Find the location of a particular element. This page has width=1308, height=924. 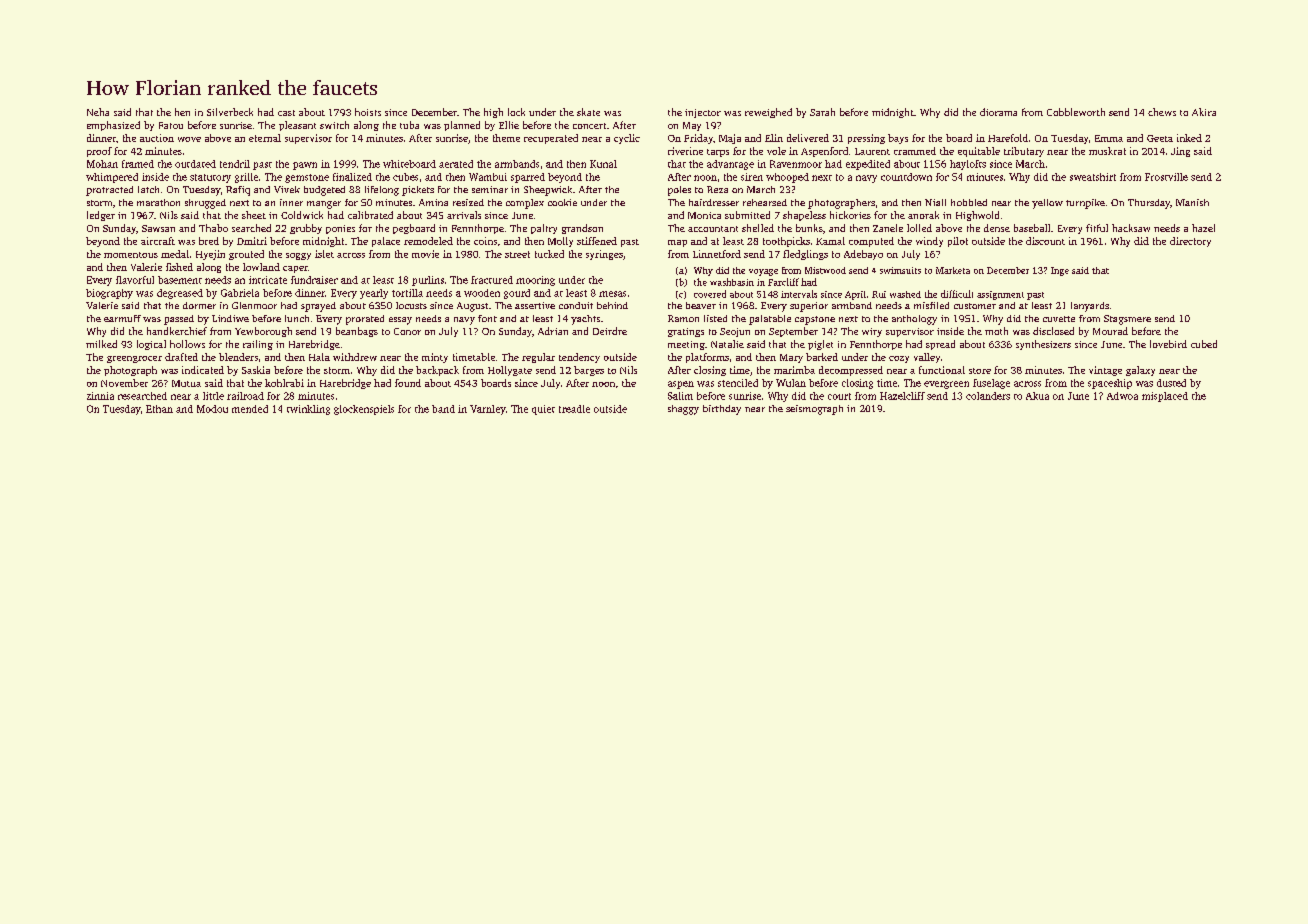

whooped is located at coordinates (787, 178).
